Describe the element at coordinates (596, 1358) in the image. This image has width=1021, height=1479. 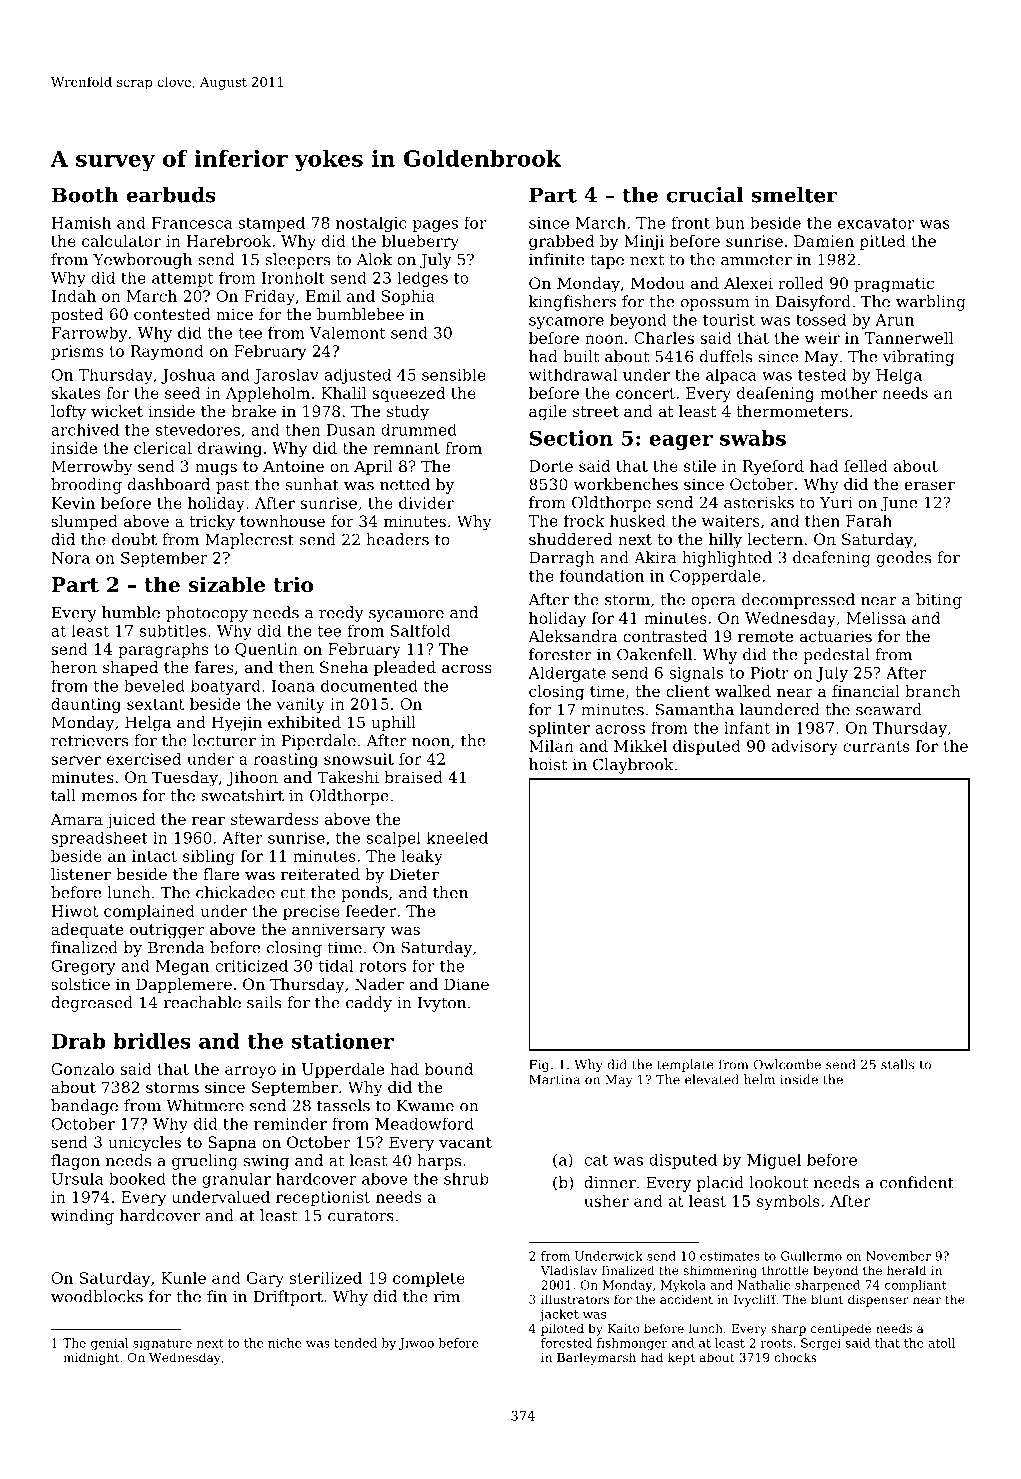
I see `Barleymarsh` at that location.
